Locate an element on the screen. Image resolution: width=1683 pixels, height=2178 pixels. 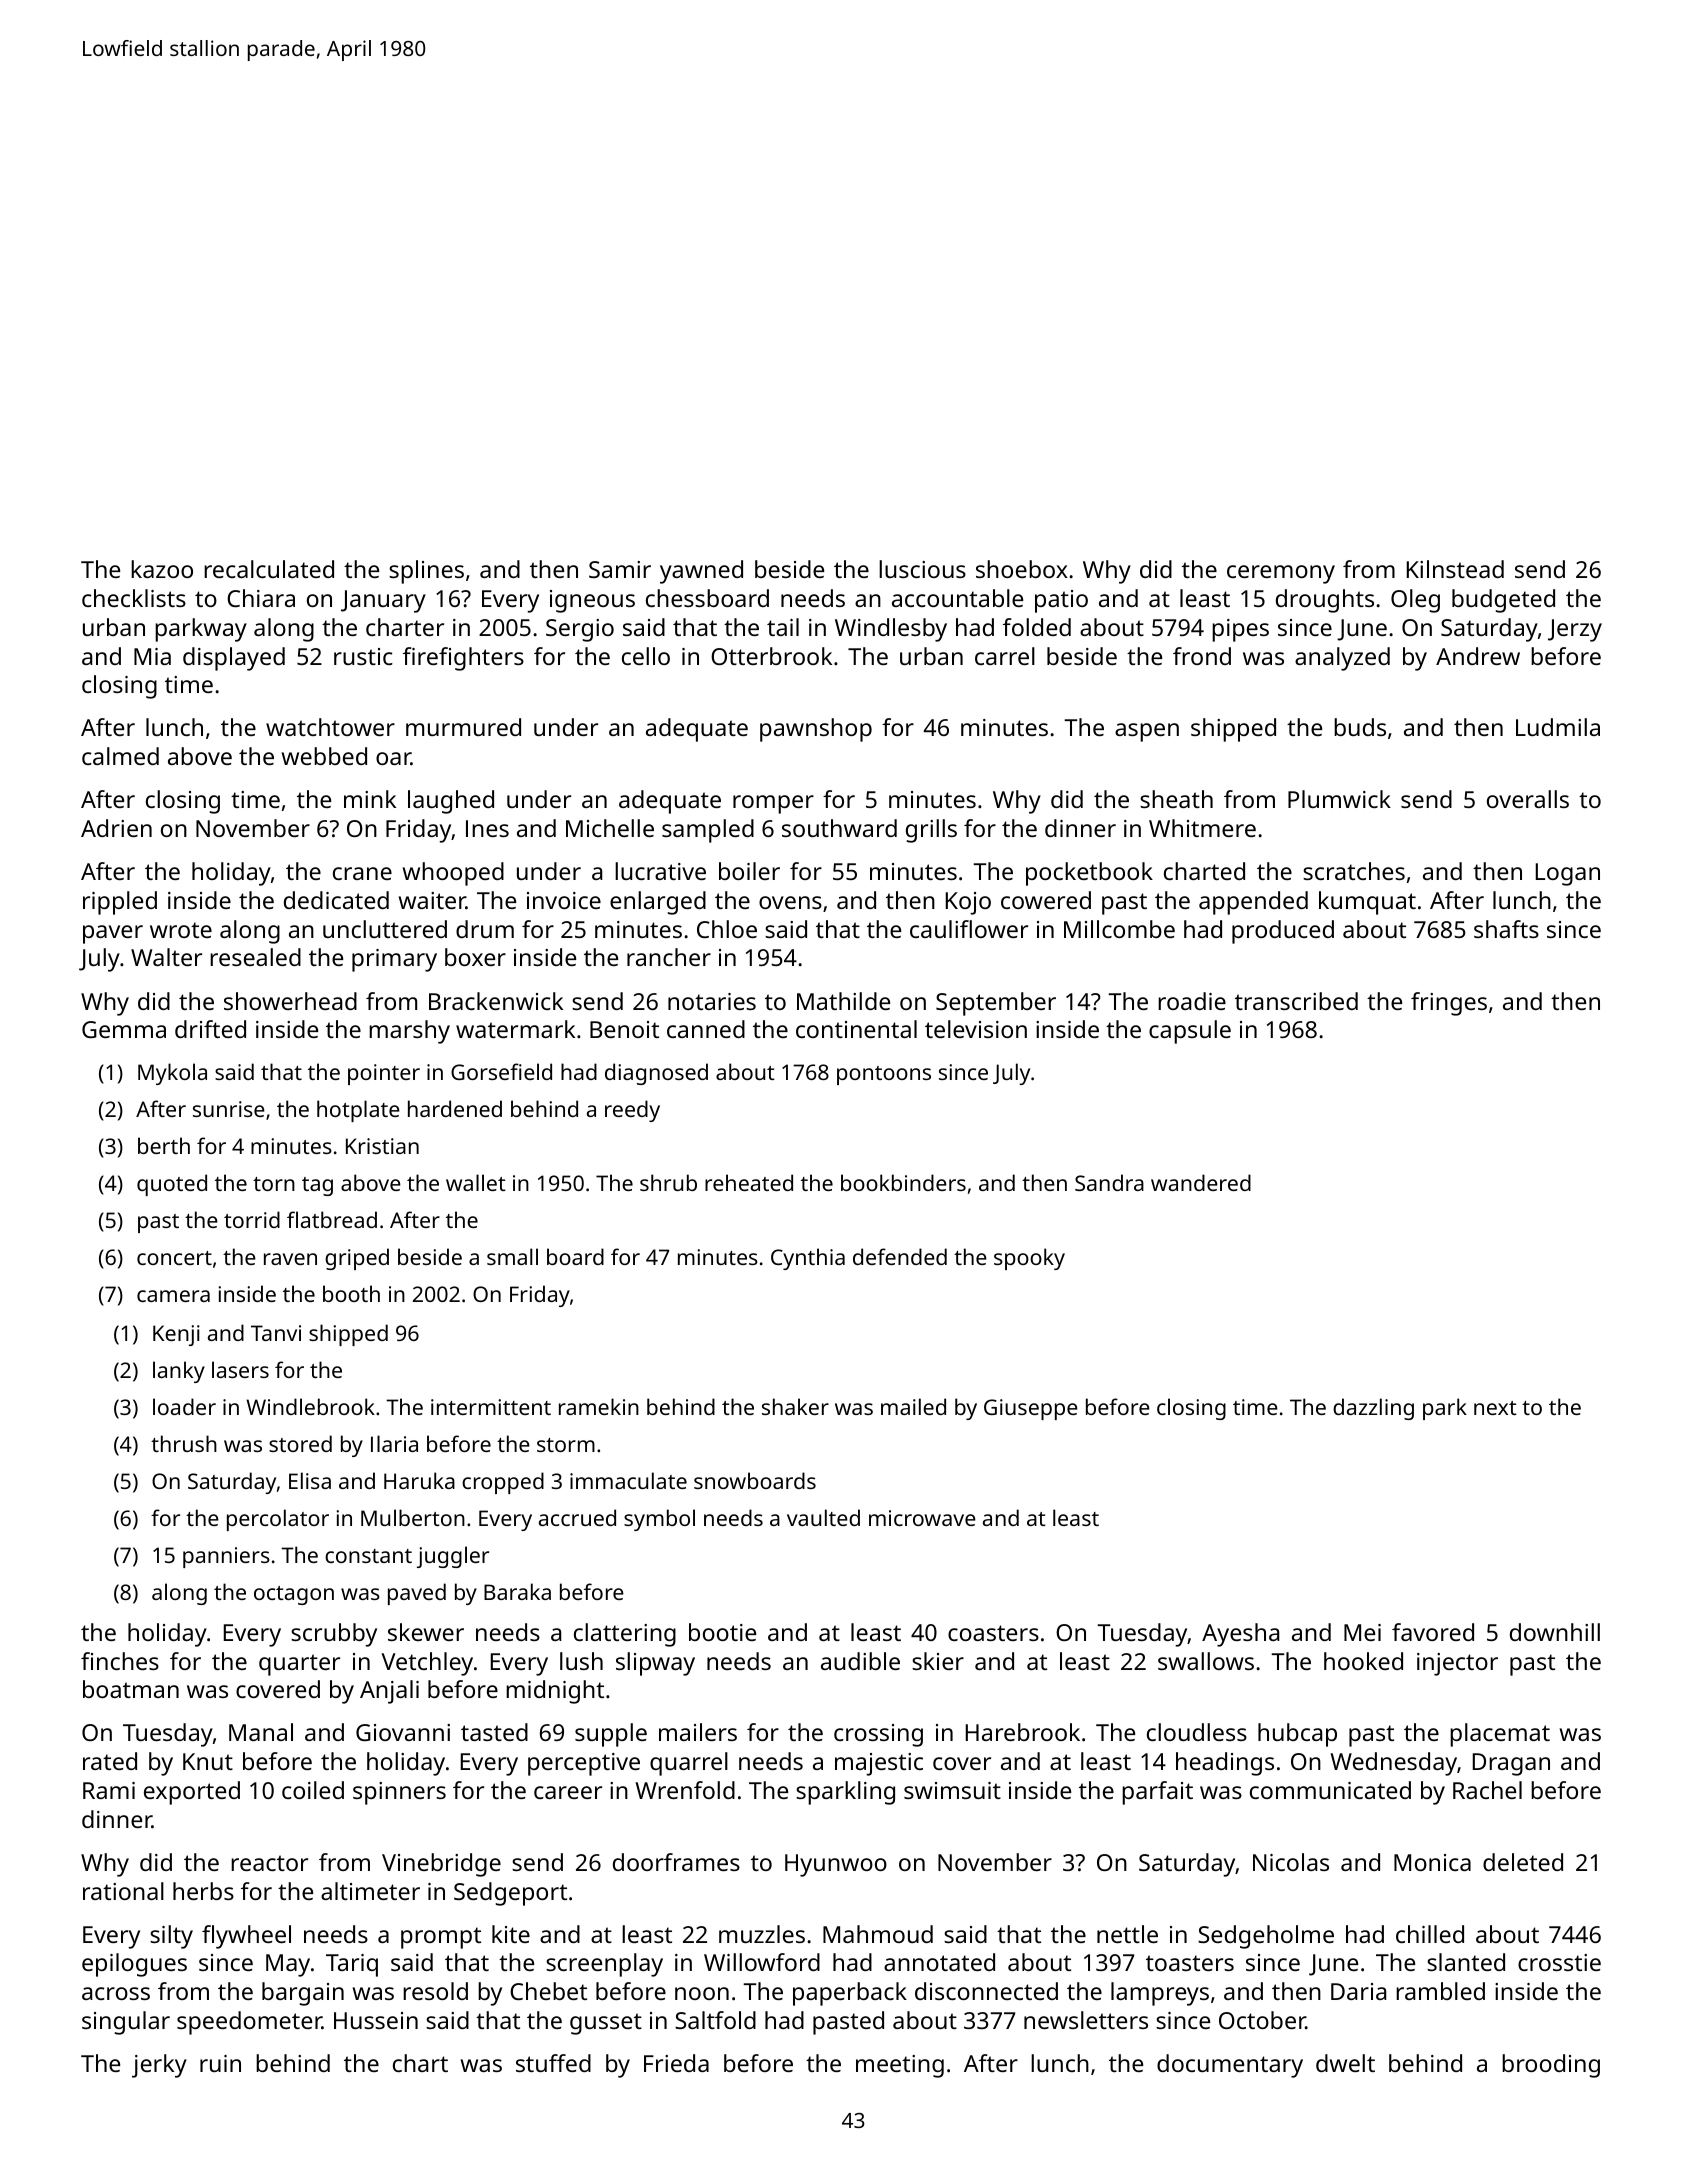
screenplay is located at coordinates (604, 1965).
